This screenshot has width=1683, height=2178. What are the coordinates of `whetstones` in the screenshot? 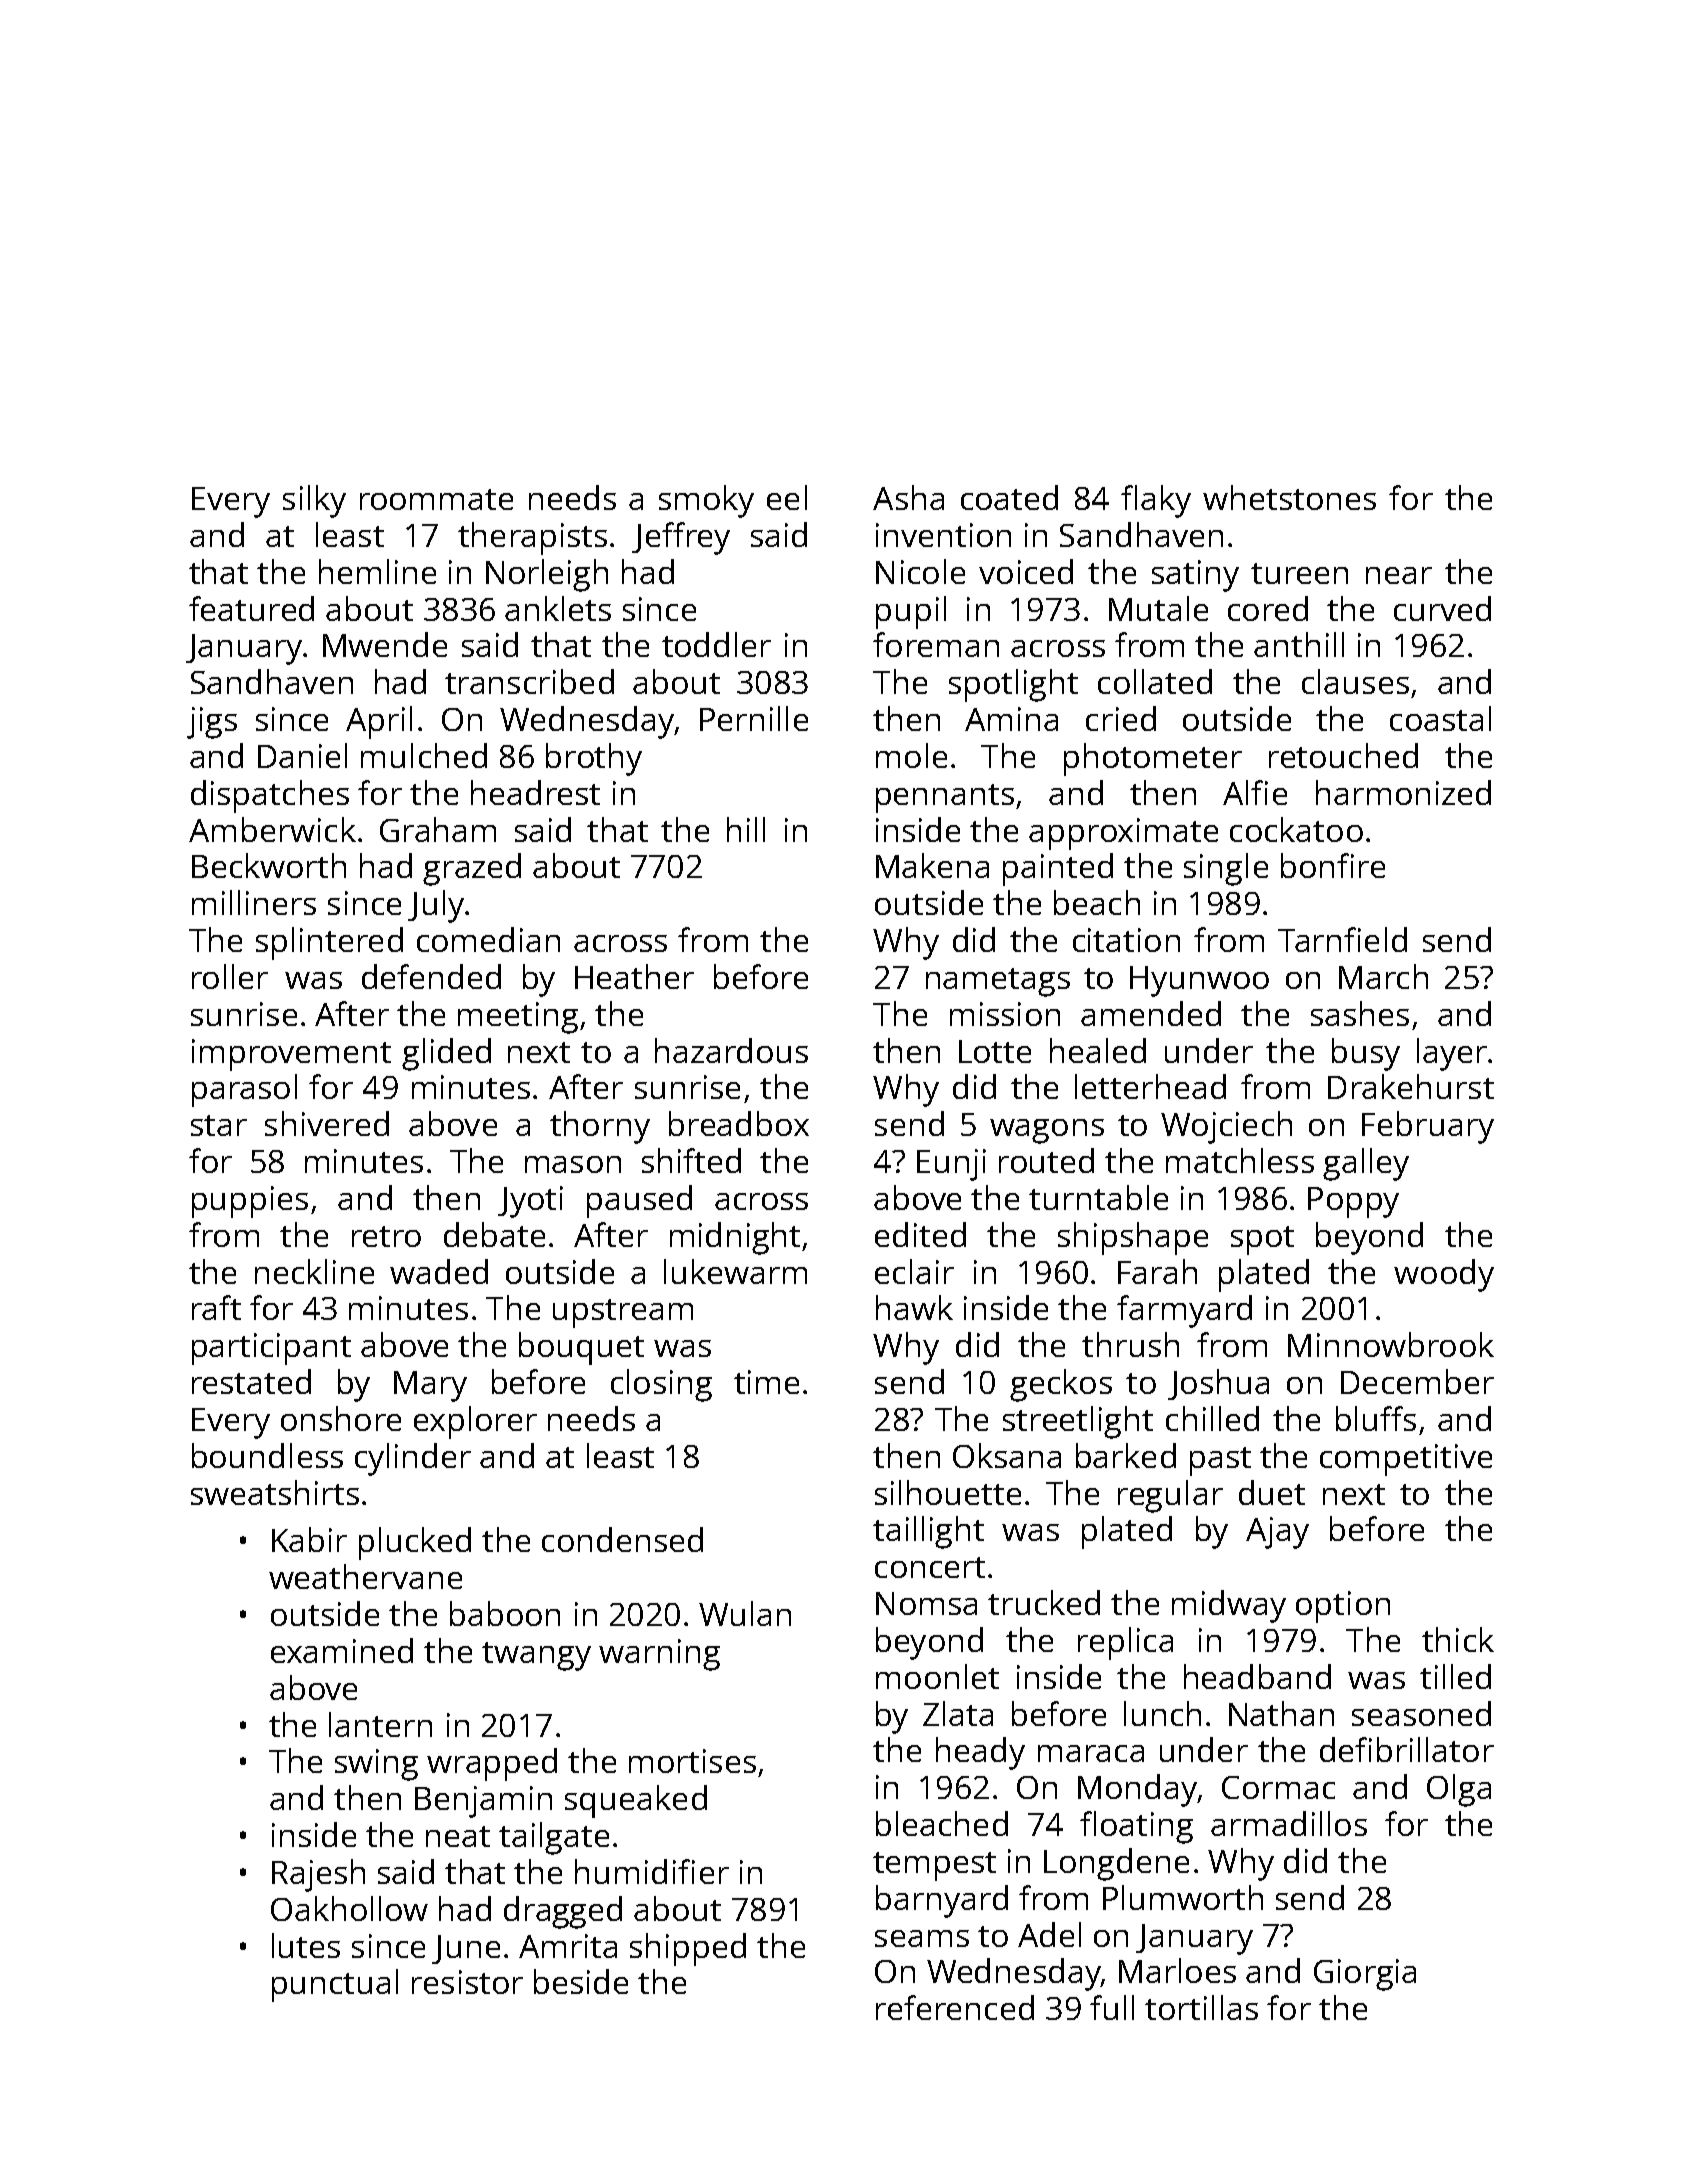 It's located at (1289, 497).
